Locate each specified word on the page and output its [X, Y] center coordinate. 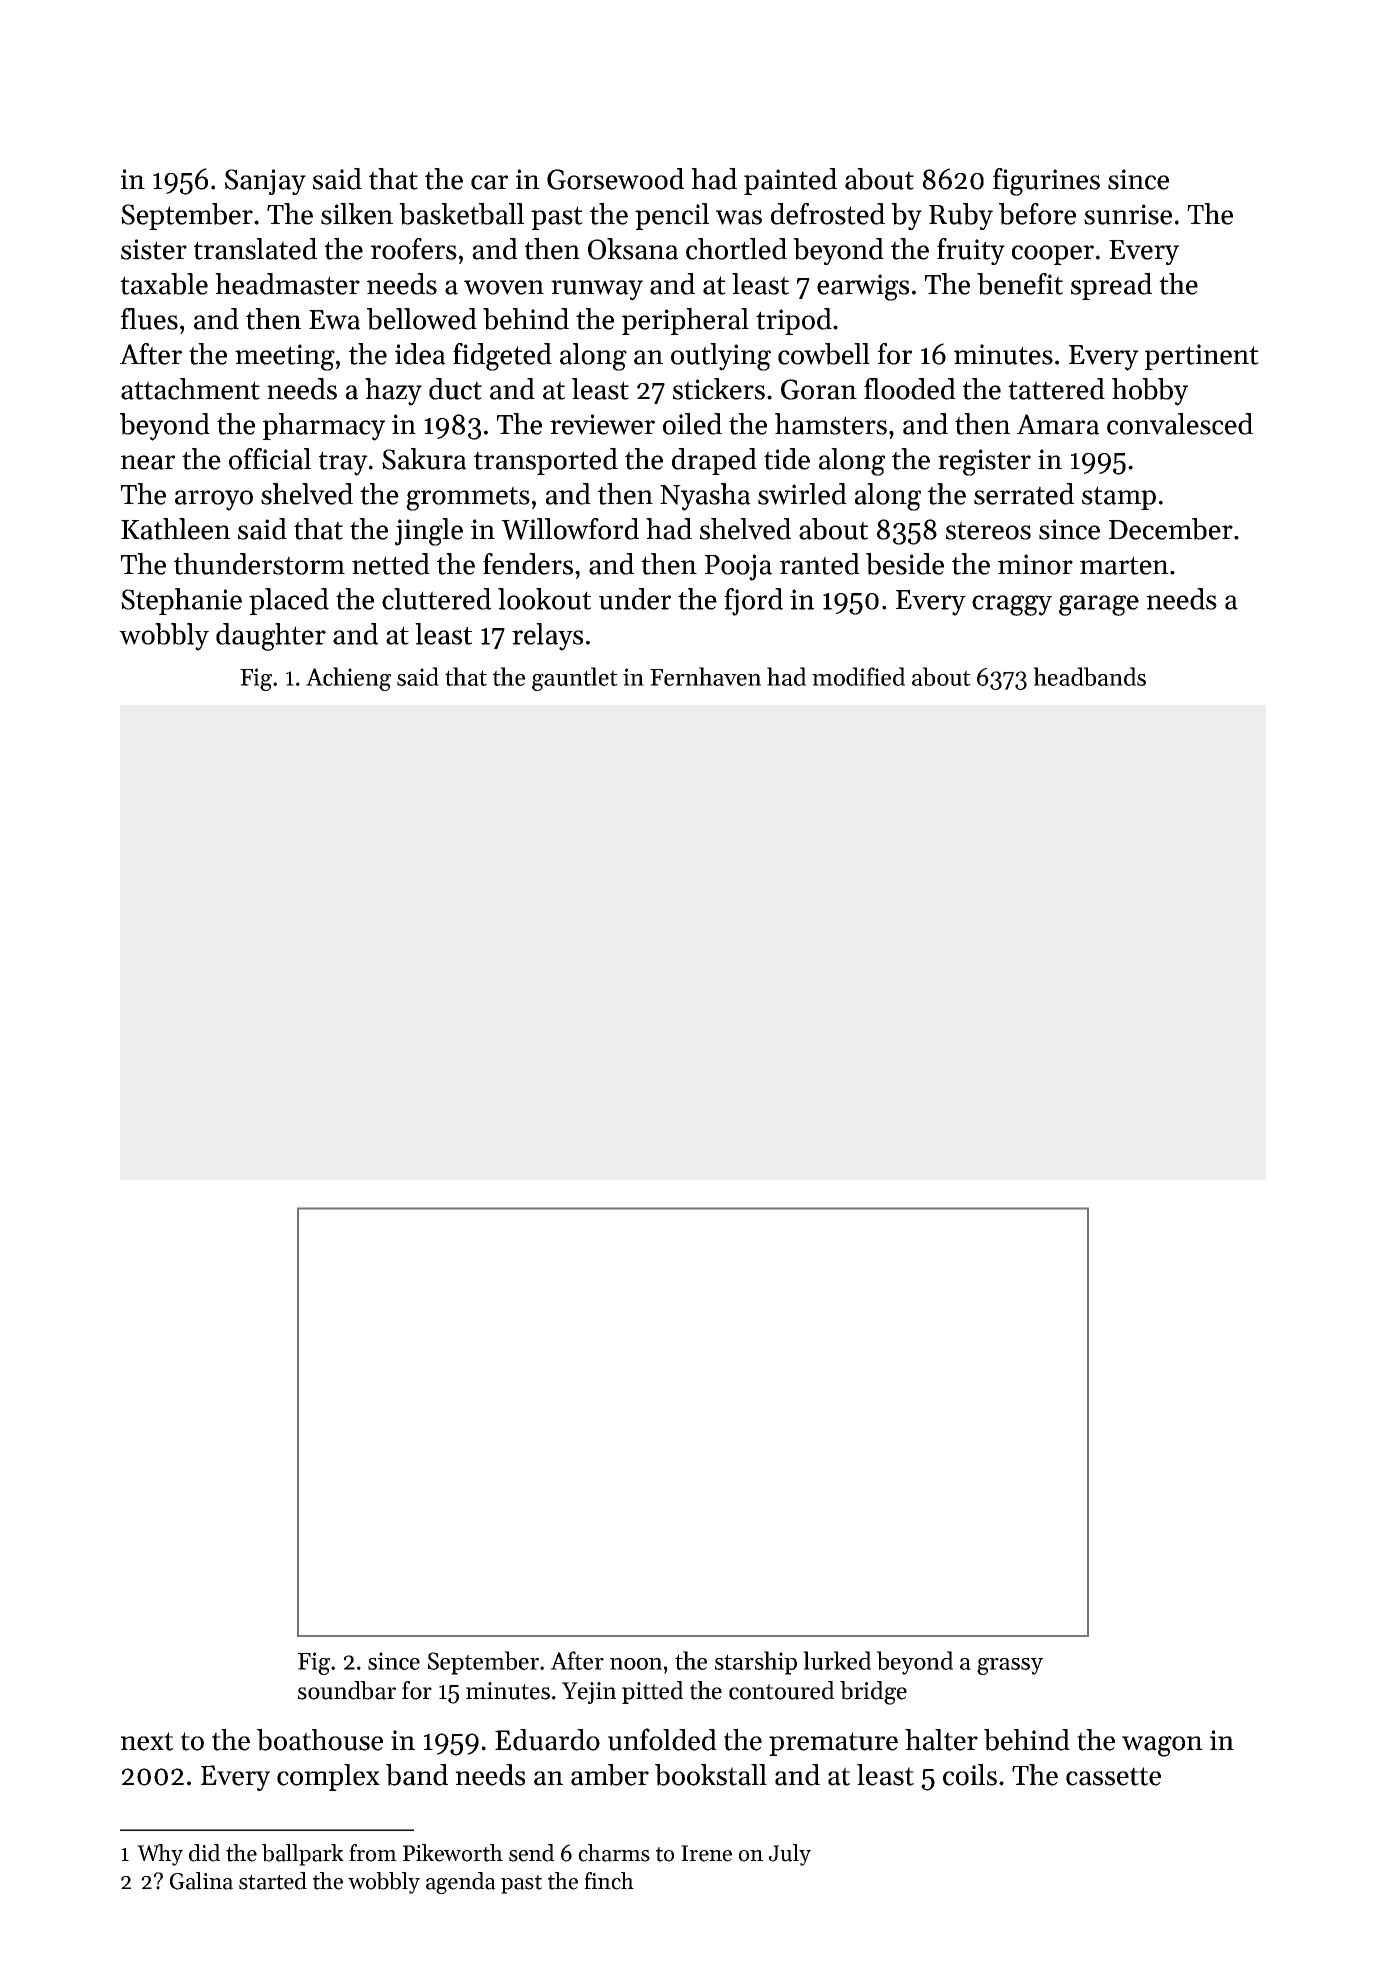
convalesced [1180, 424]
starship [756, 1663]
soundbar [347, 1690]
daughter [271, 637]
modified [858, 676]
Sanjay [265, 182]
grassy [1010, 1666]
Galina [201, 1881]
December [1171, 529]
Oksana [633, 249]
